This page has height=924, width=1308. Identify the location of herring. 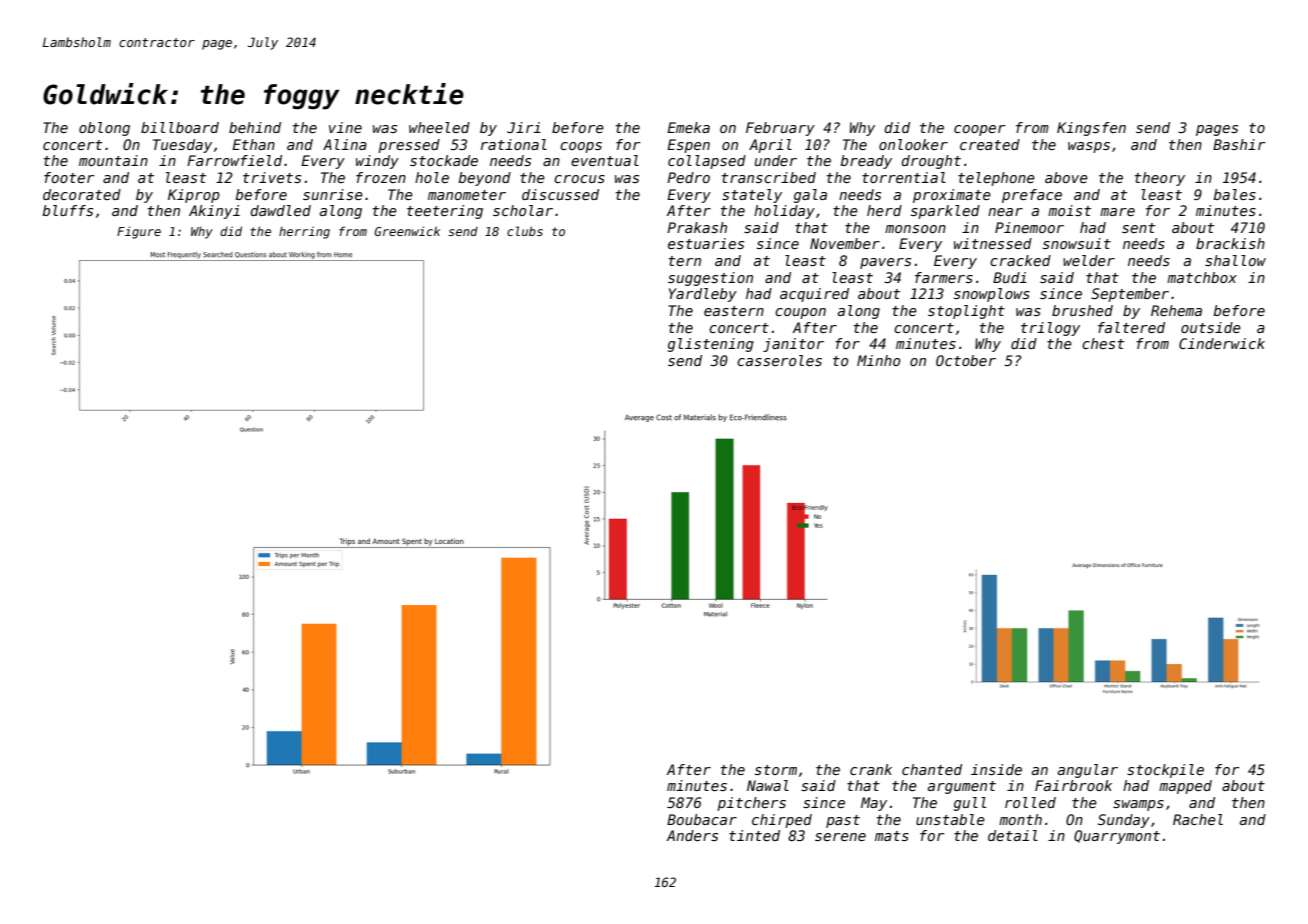
(304, 232).
